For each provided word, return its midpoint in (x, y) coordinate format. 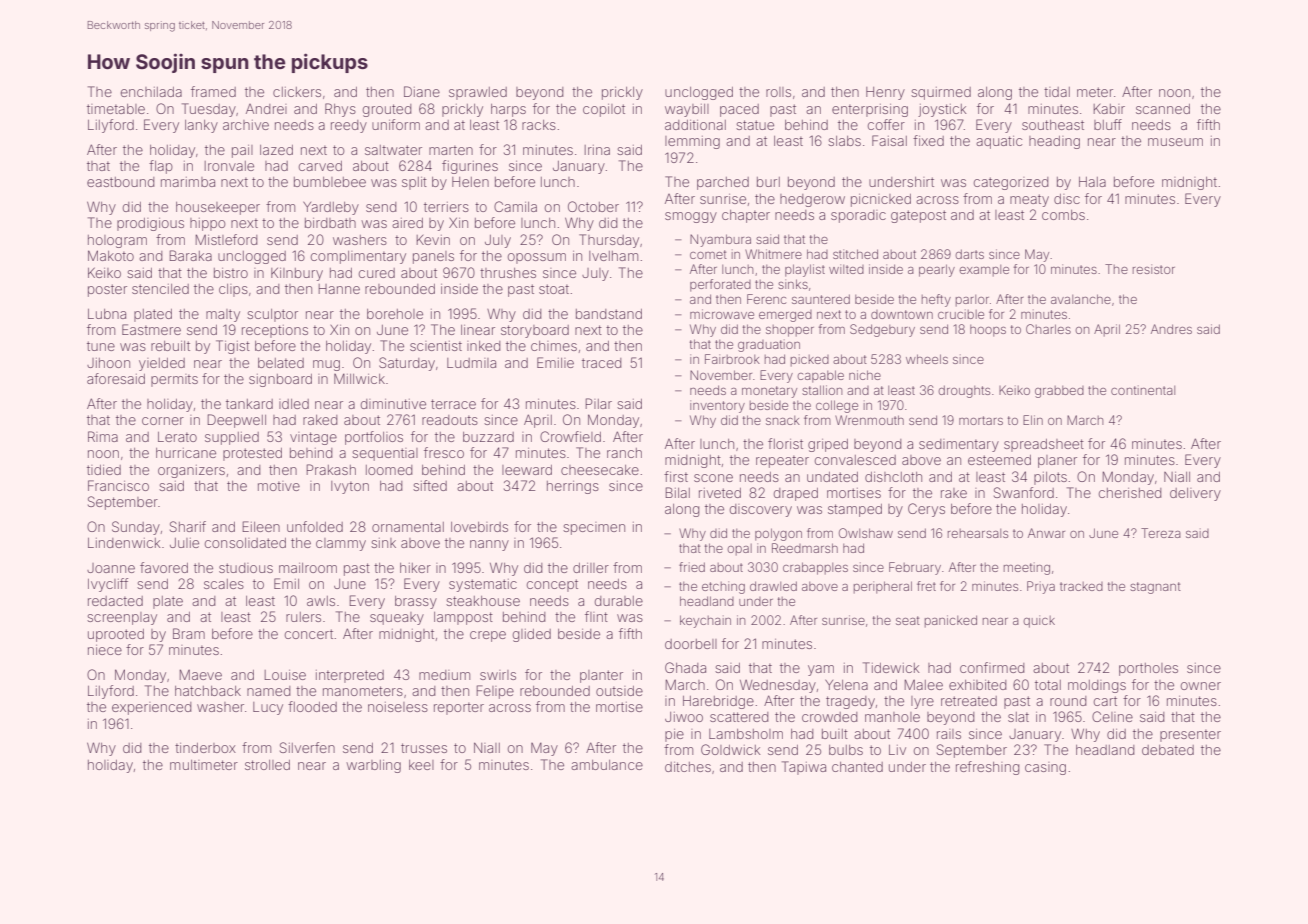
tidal (1057, 92)
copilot (604, 110)
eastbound (121, 182)
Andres (1171, 329)
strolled (267, 765)
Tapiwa (804, 768)
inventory (717, 406)
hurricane (186, 453)
